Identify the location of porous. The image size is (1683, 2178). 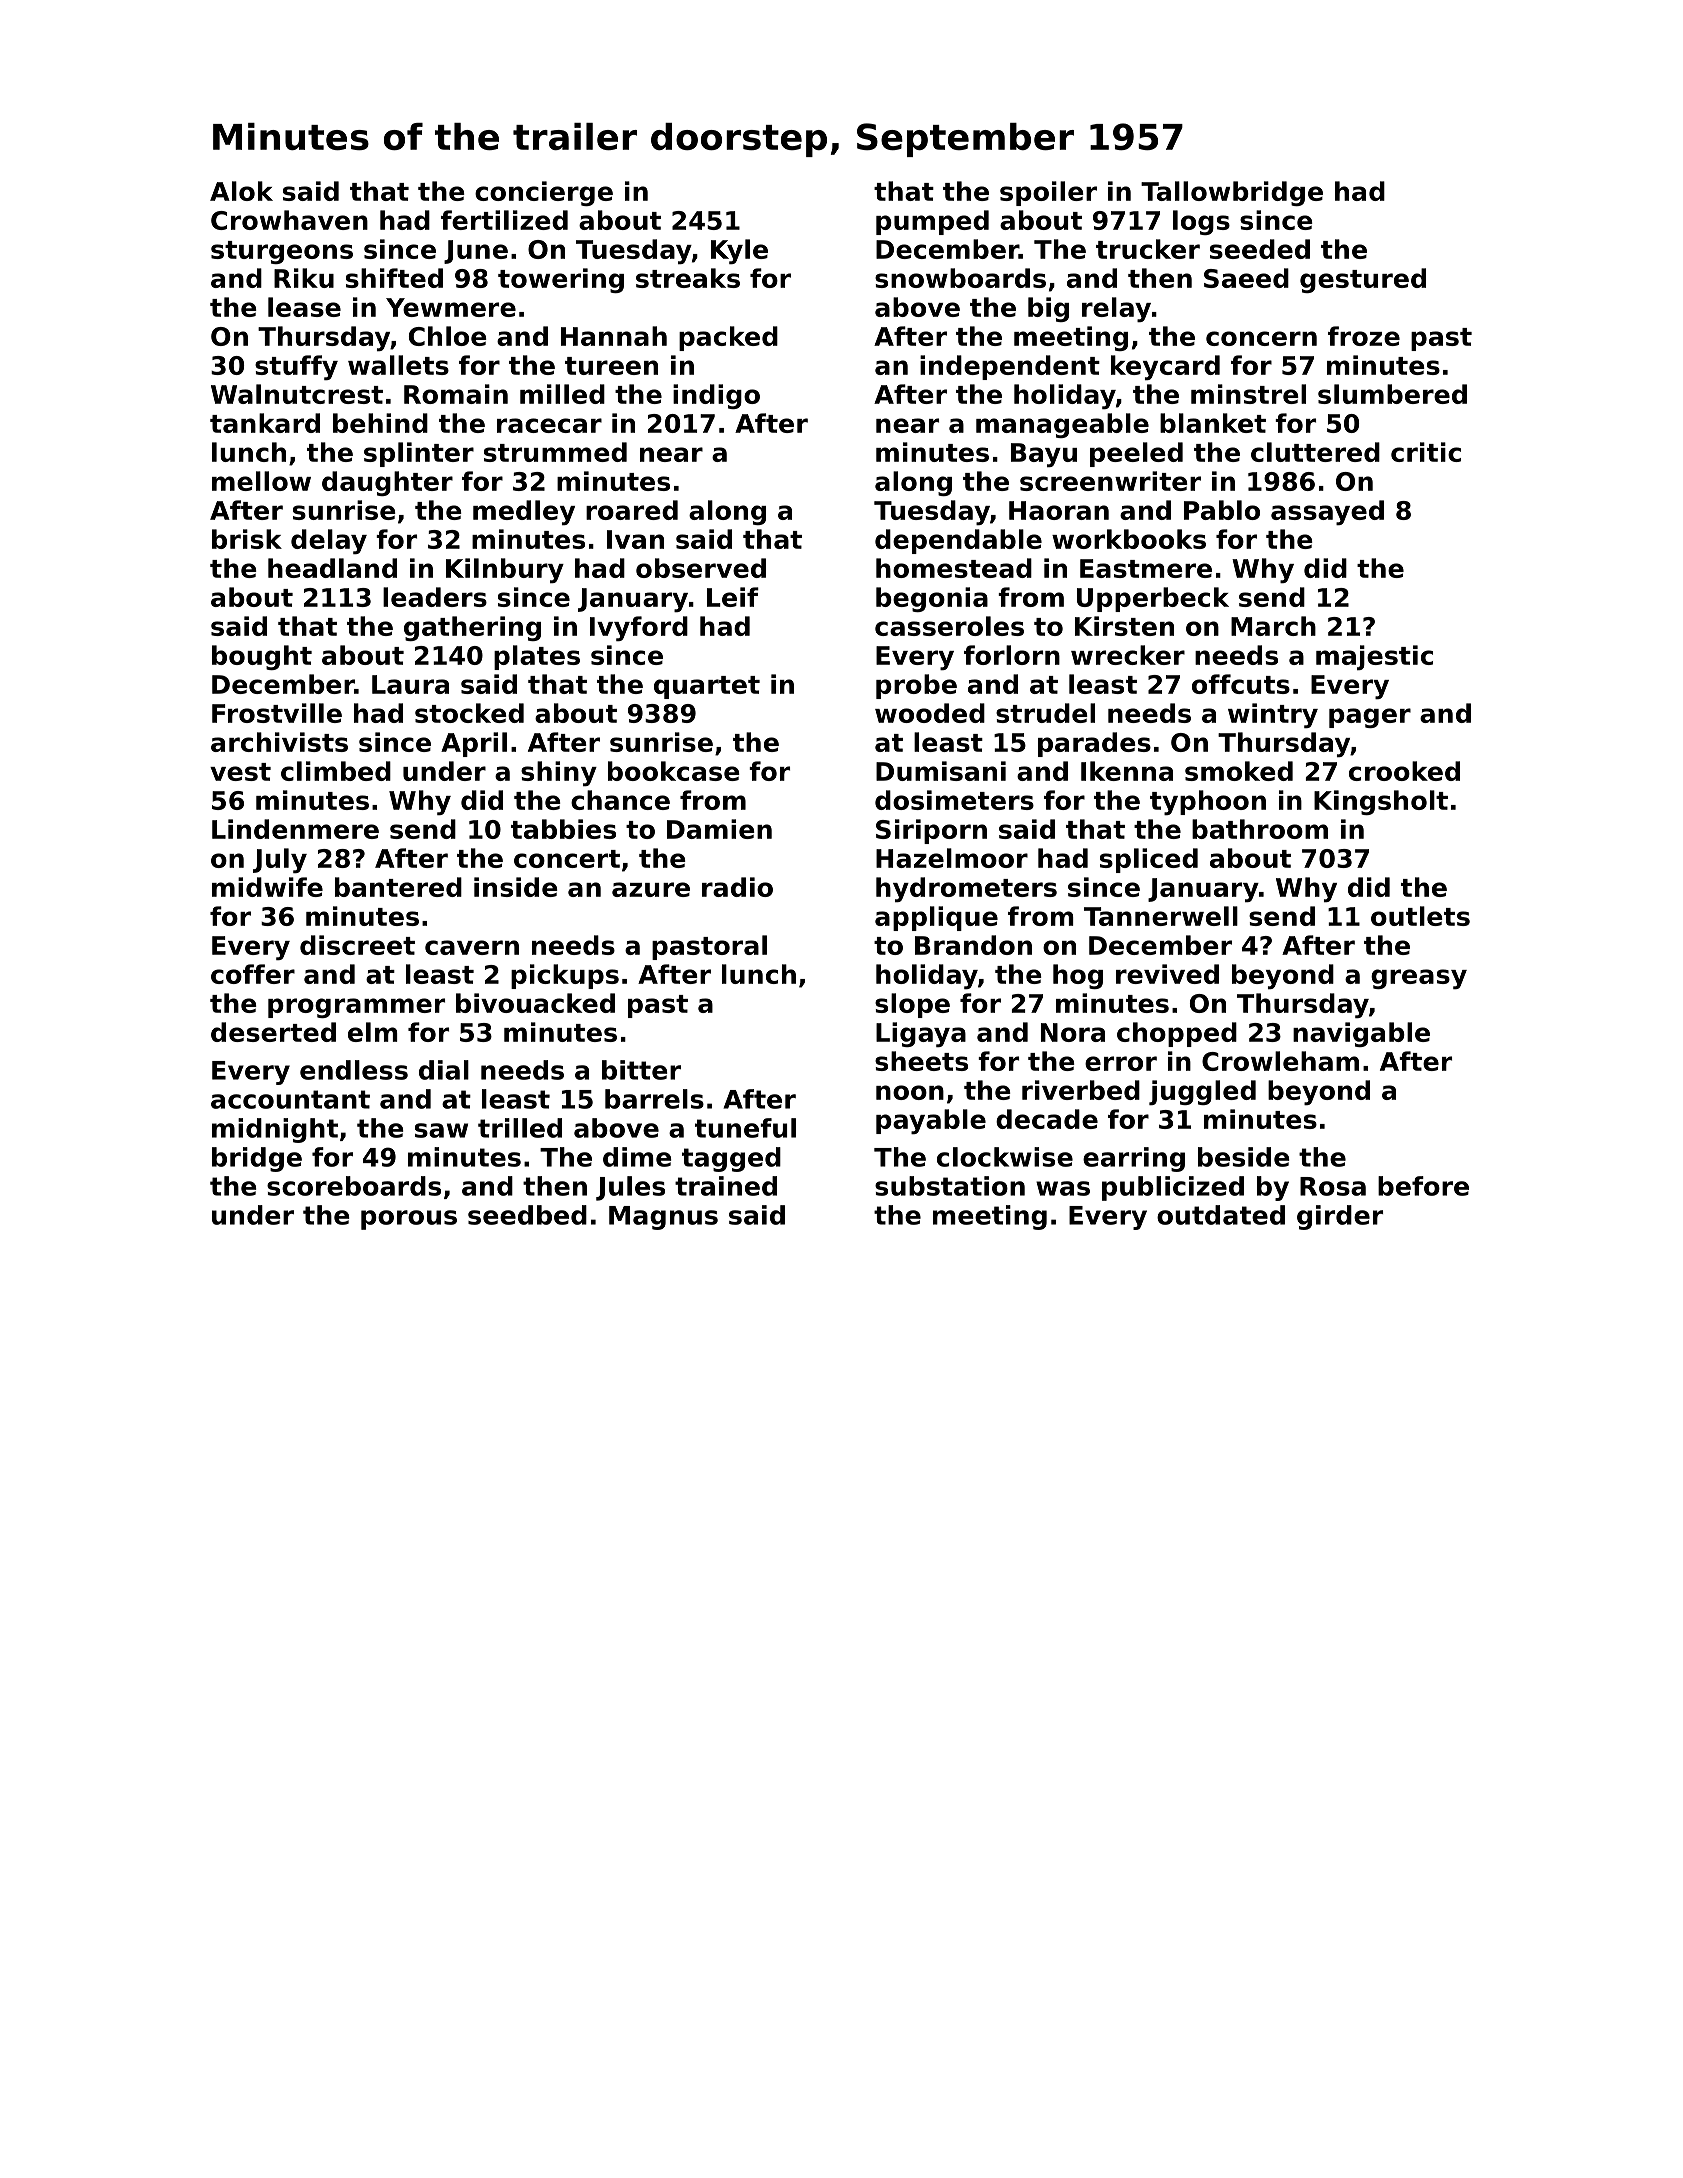
(409, 1220).
